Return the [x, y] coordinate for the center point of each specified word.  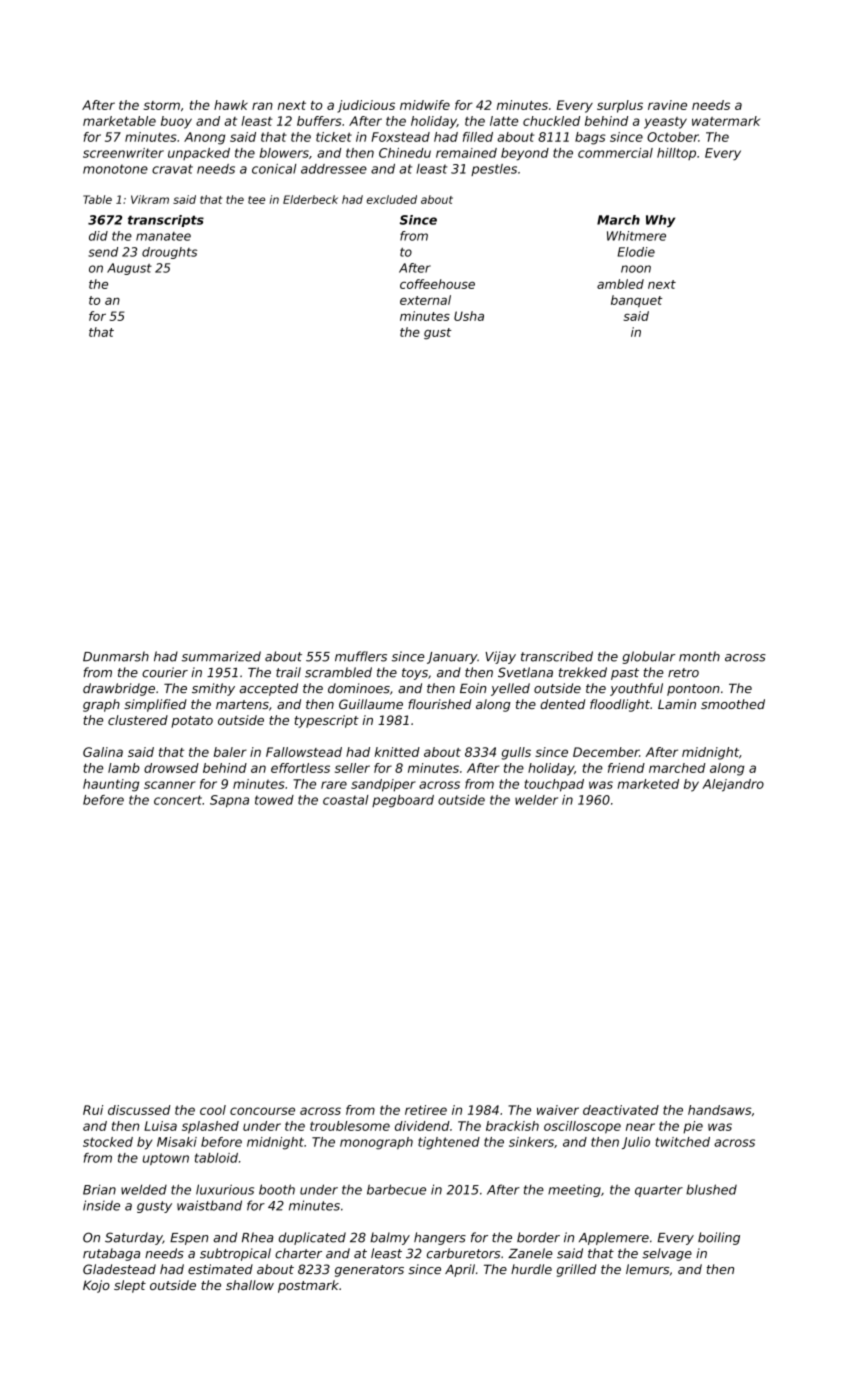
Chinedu [405, 153]
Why [660, 221]
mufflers [361, 656]
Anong [204, 138]
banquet [636, 301]
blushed [711, 1189]
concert [178, 800]
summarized [221, 656]
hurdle [531, 1269]
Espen [189, 1239]
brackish [512, 1126]
